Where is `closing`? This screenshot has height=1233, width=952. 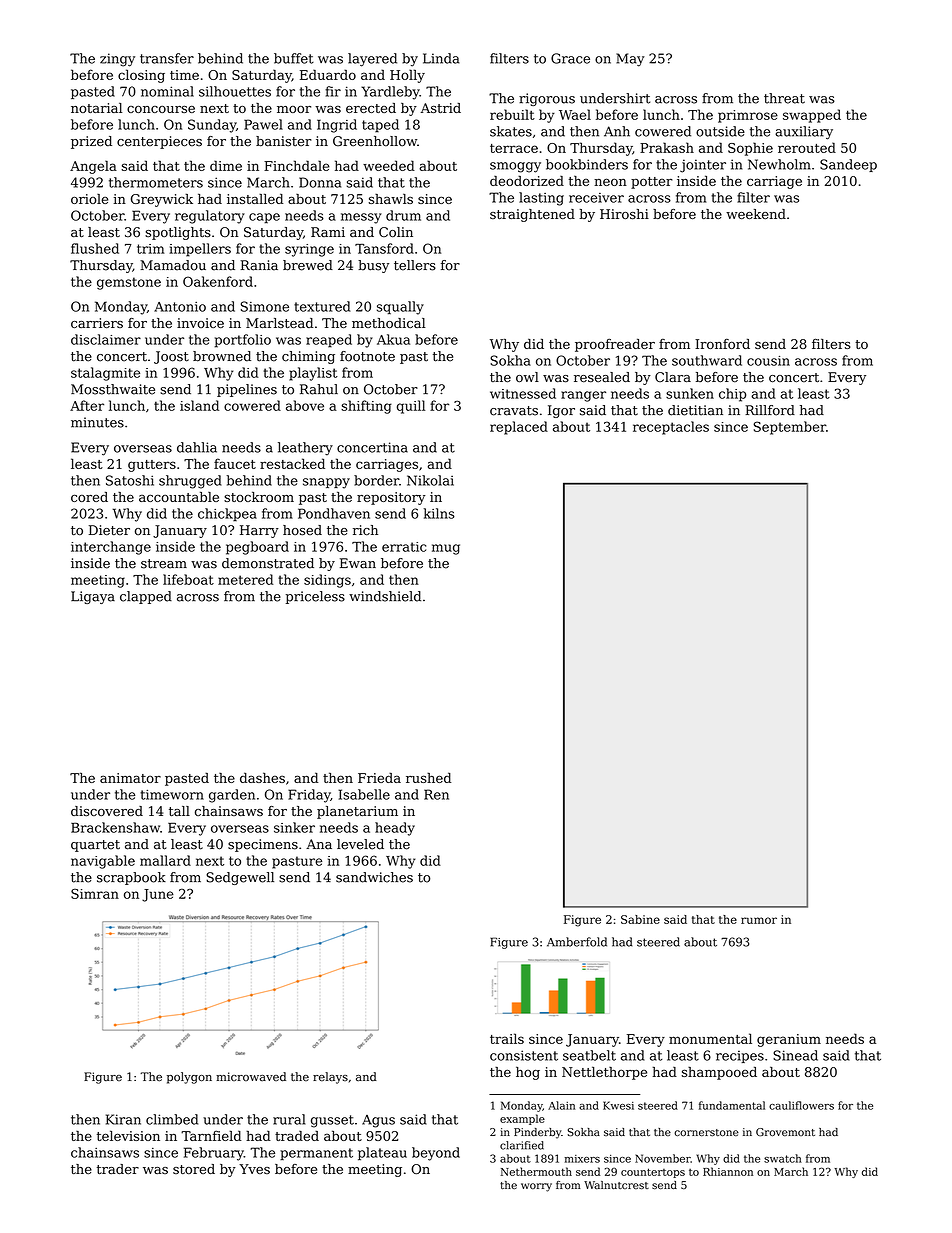
closing is located at coordinates (141, 76).
